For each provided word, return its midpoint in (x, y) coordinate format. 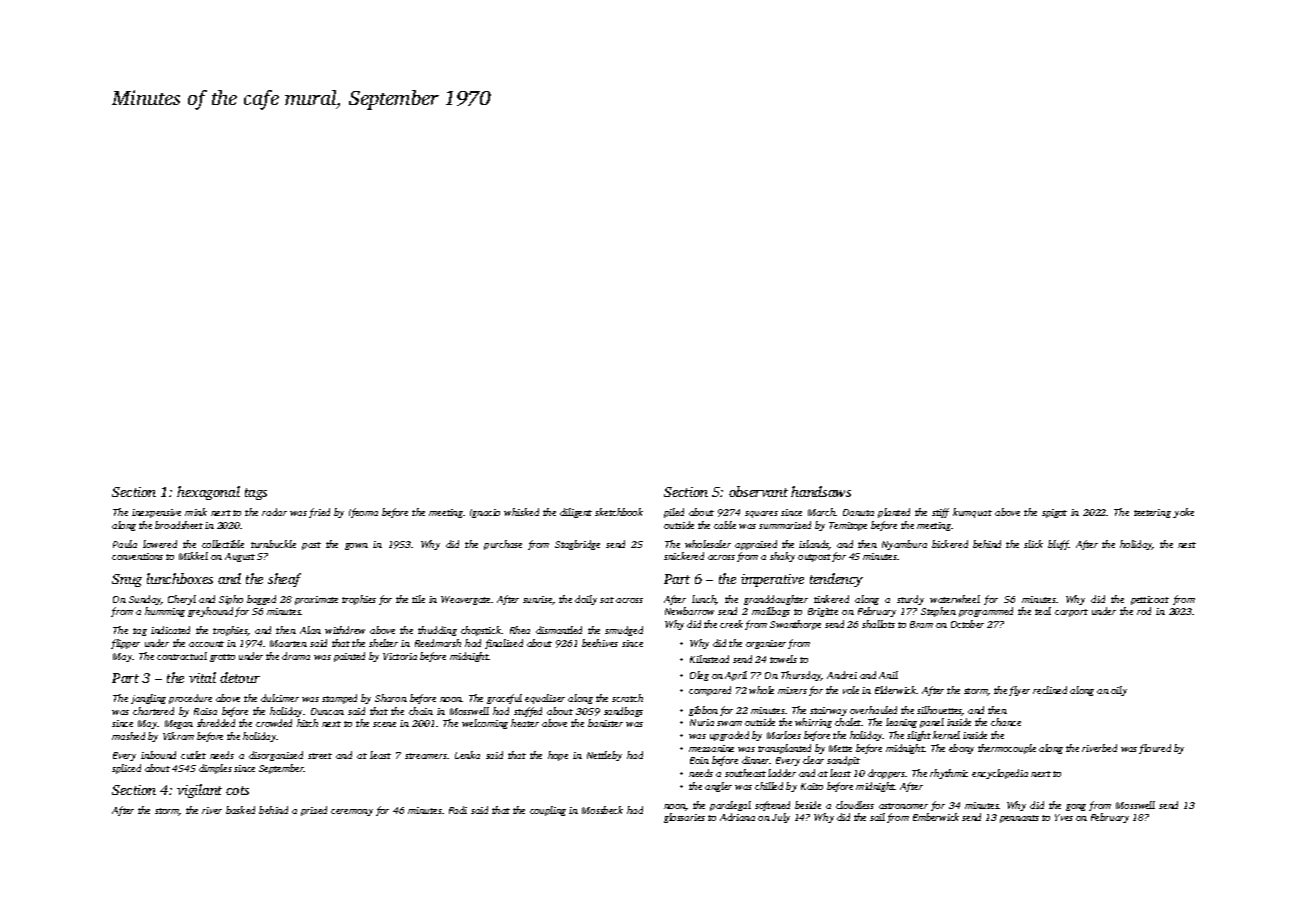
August (240, 557)
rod (1144, 611)
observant (758, 491)
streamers (426, 756)
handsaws (821, 491)
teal (1043, 611)
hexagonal (208, 493)
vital (202, 677)
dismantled (559, 630)
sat (607, 600)
